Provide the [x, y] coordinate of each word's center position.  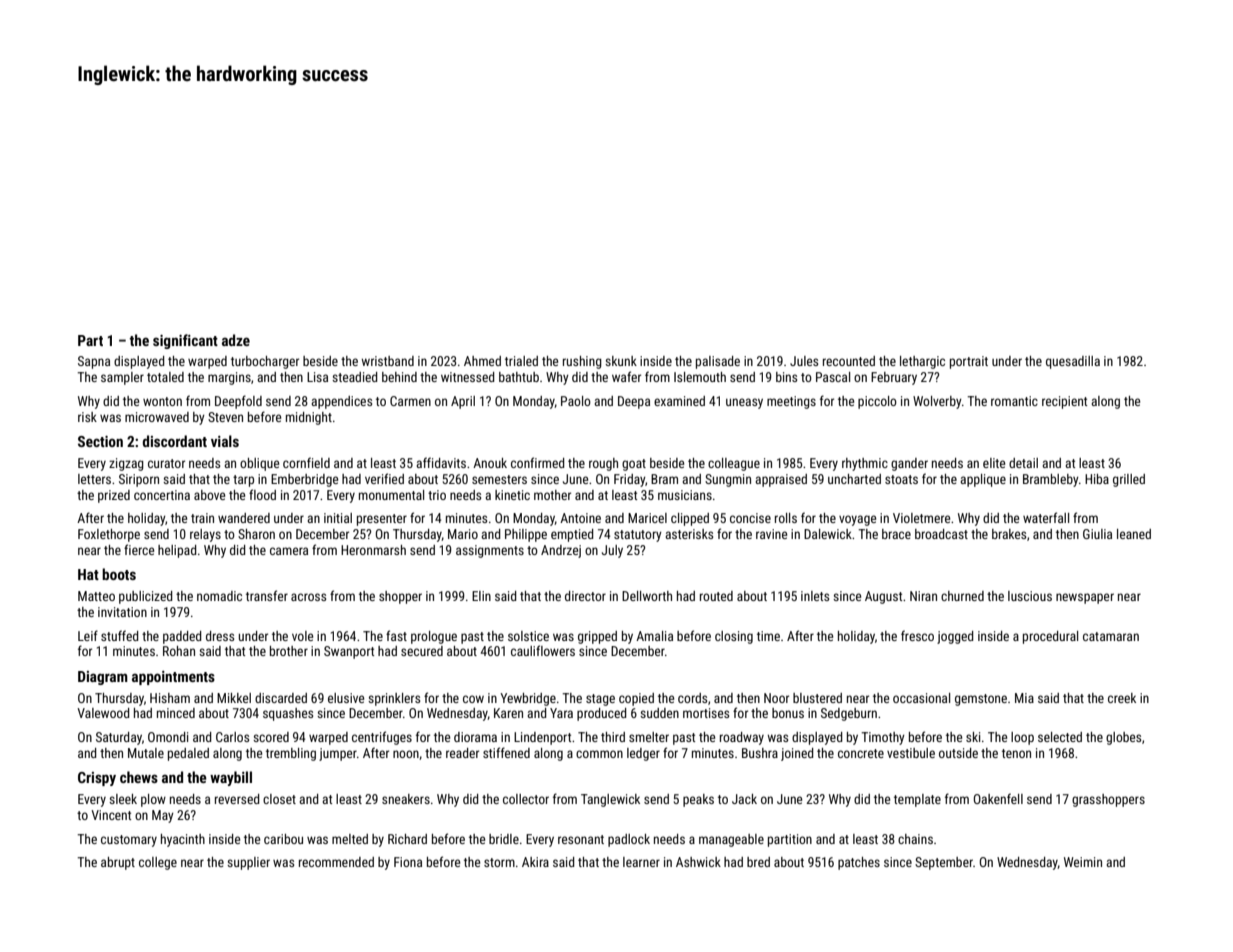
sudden [659, 713]
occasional [921, 698]
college [158, 863]
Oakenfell [998, 798]
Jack [744, 799]
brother [289, 651]
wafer [626, 376]
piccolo [877, 402]
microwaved [157, 417]
